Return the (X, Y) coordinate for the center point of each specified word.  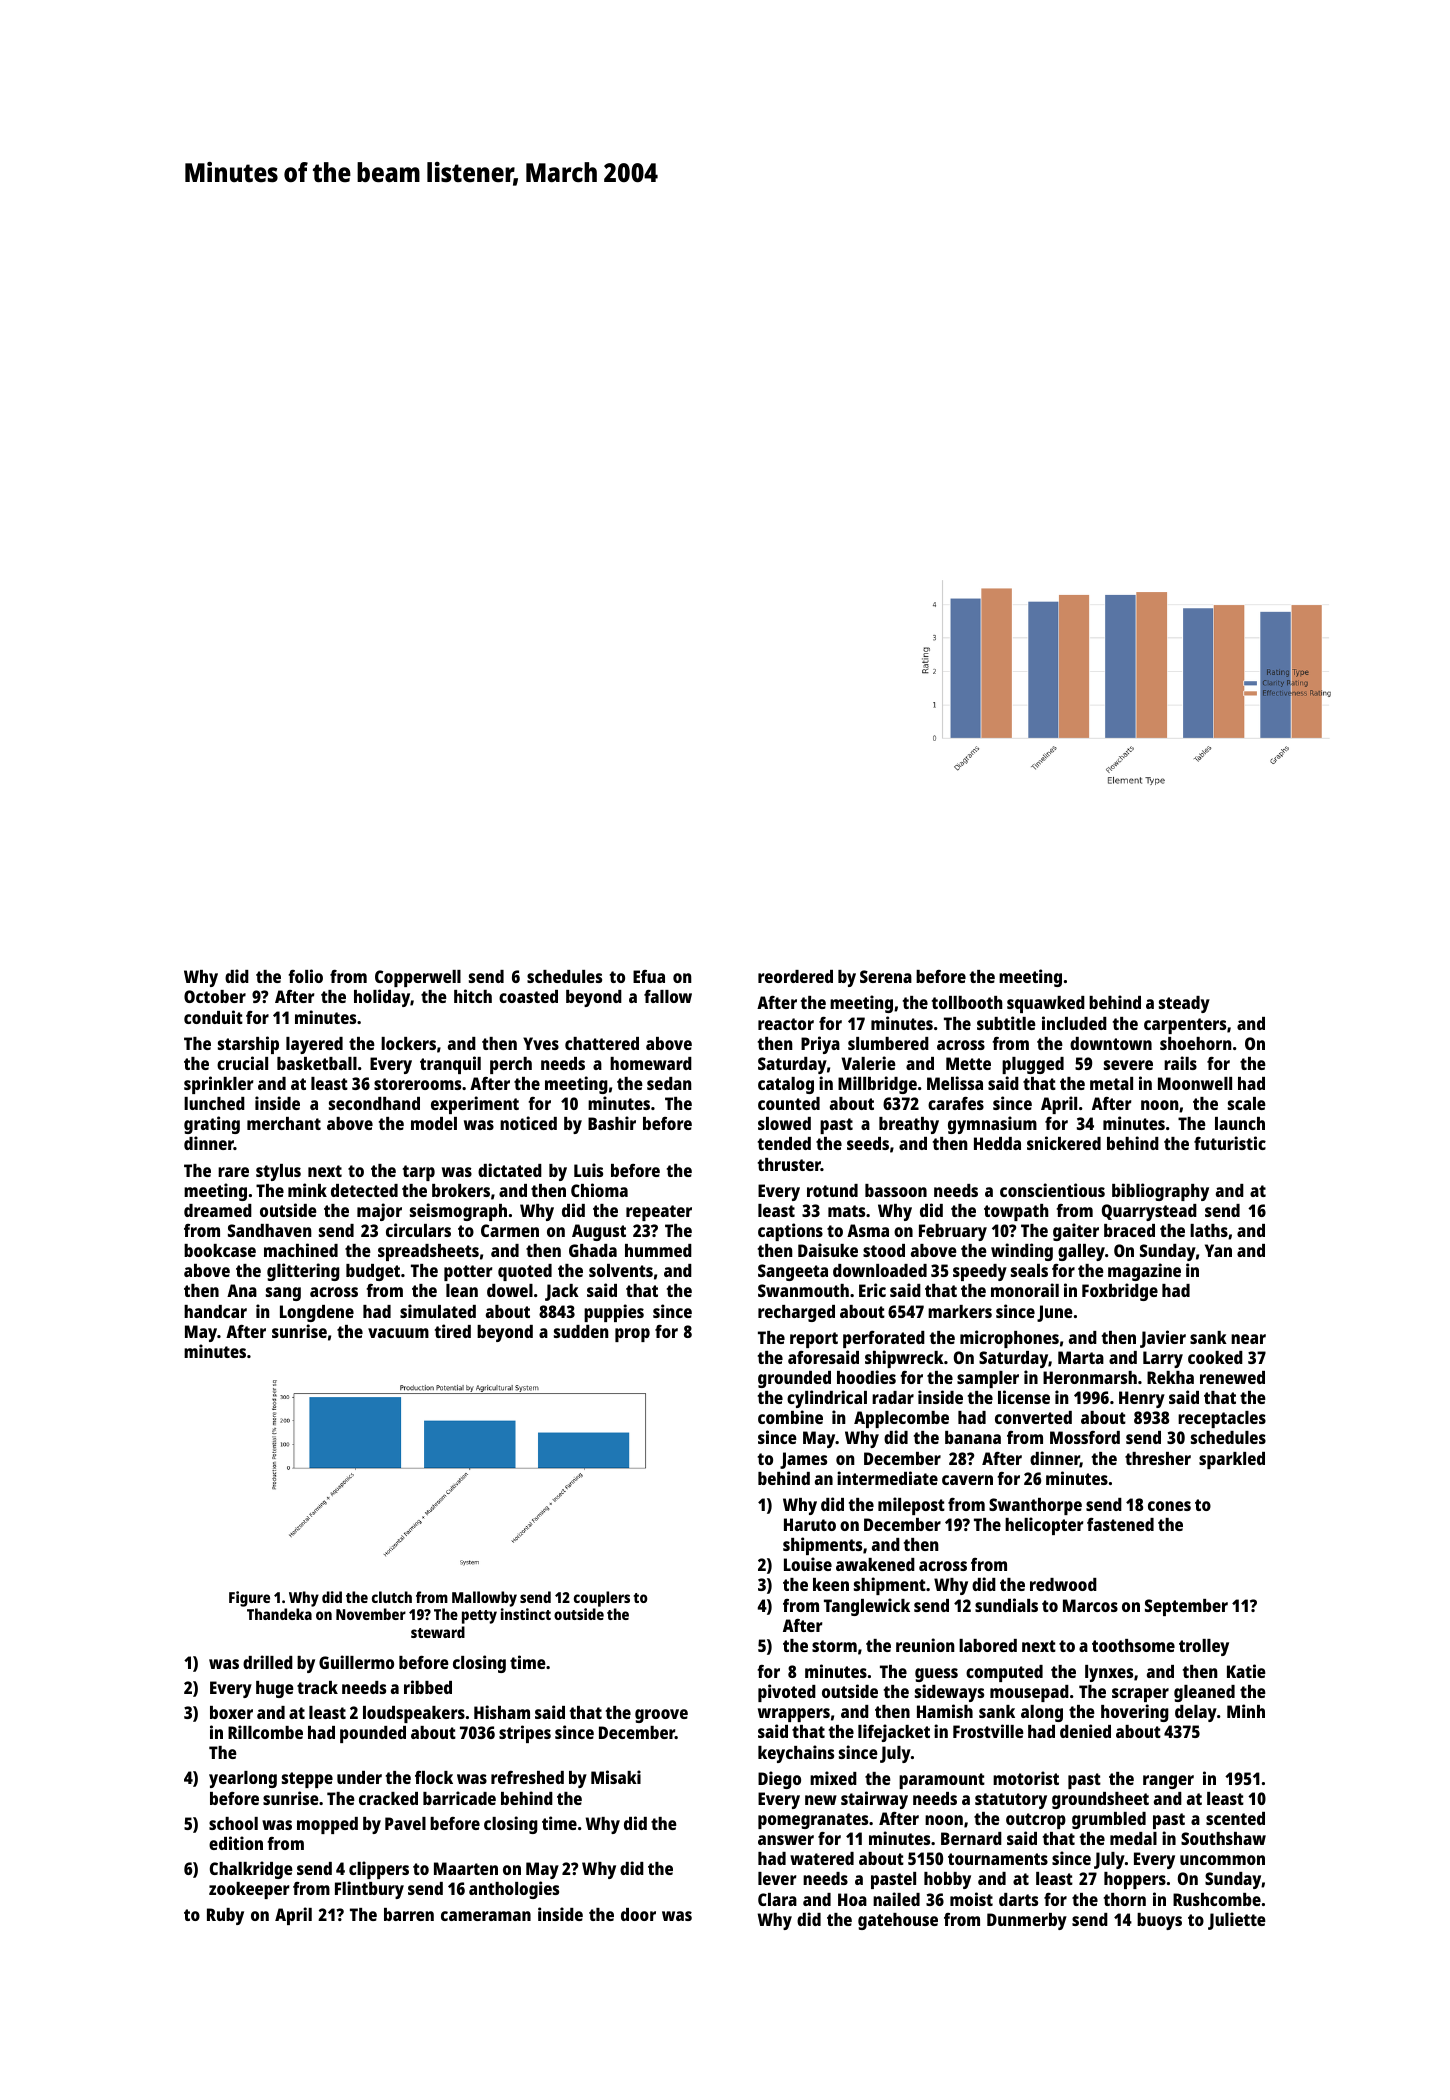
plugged (1033, 1065)
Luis (588, 1170)
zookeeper (249, 1890)
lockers (408, 1043)
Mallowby (484, 1599)
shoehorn (1196, 1043)
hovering (1135, 1713)
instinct (526, 1614)
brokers (461, 1190)
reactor (786, 1024)
